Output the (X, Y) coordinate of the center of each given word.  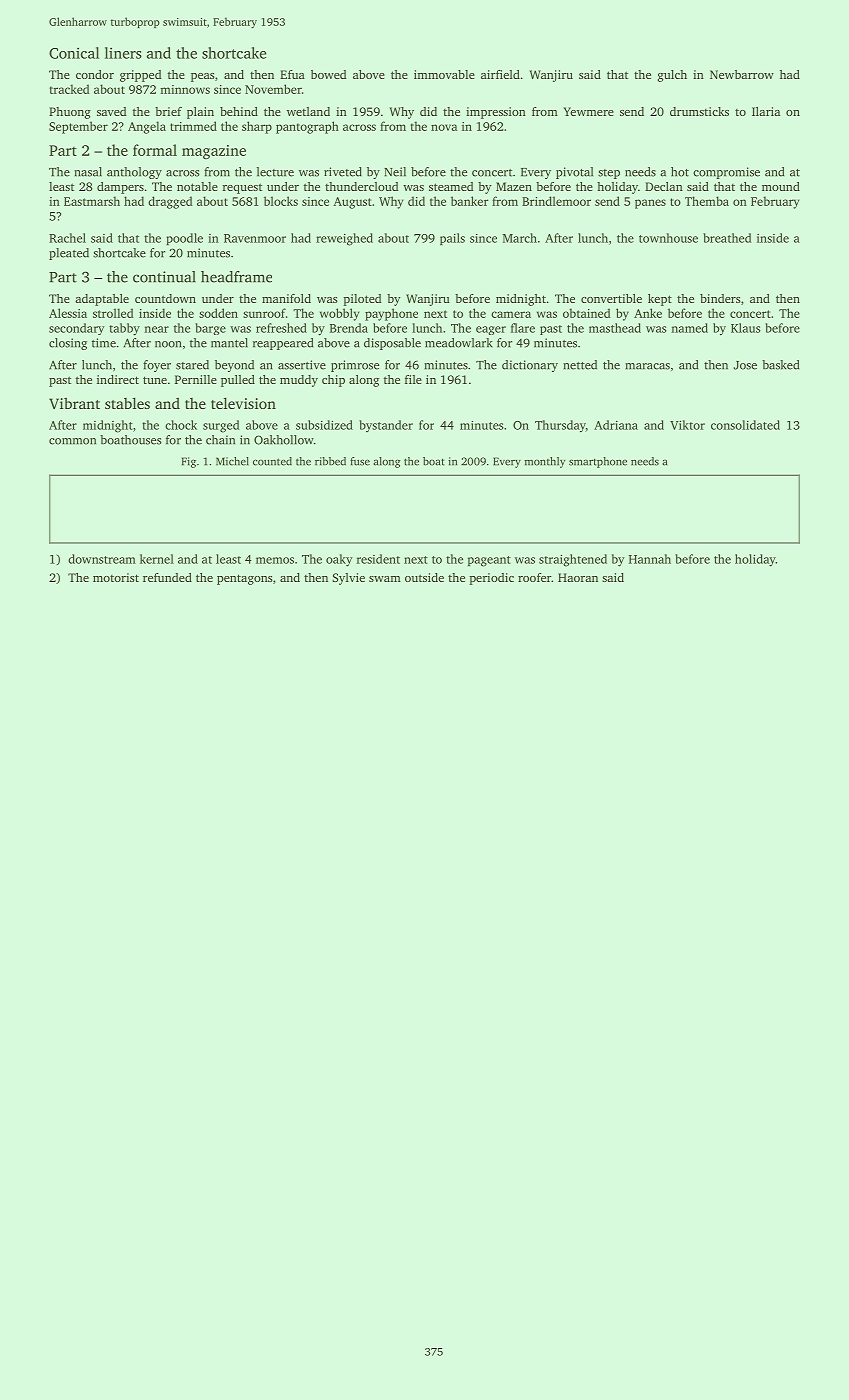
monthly (545, 462)
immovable (444, 74)
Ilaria (766, 111)
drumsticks (699, 111)
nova (444, 127)
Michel (232, 461)
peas (202, 77)
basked (780, 365)
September (78, 127)
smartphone (598, 462)
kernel (157, 559)
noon (168, 344)
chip (333, 381)
